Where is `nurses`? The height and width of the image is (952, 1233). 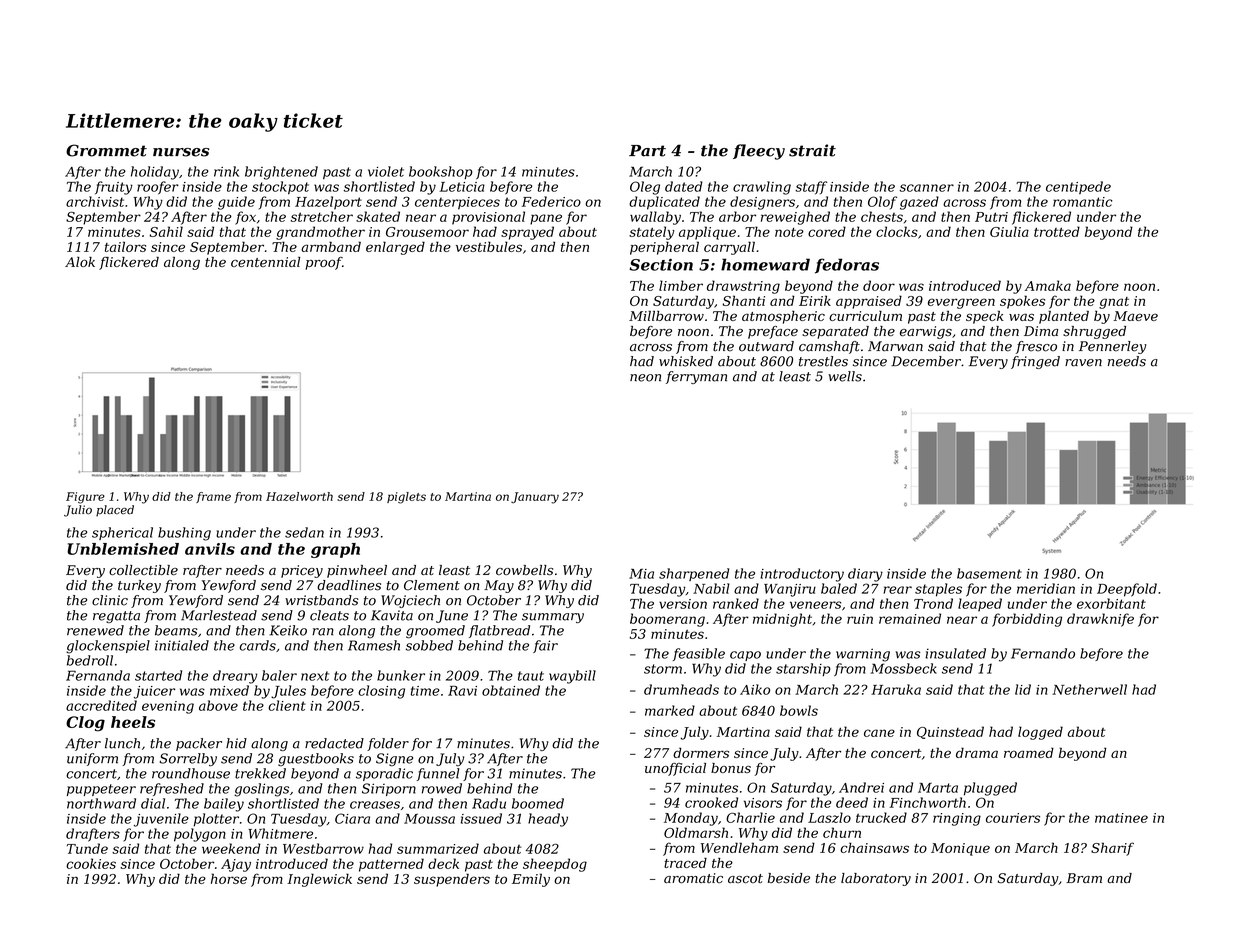 nurses is located at coordinates (181, 152).
